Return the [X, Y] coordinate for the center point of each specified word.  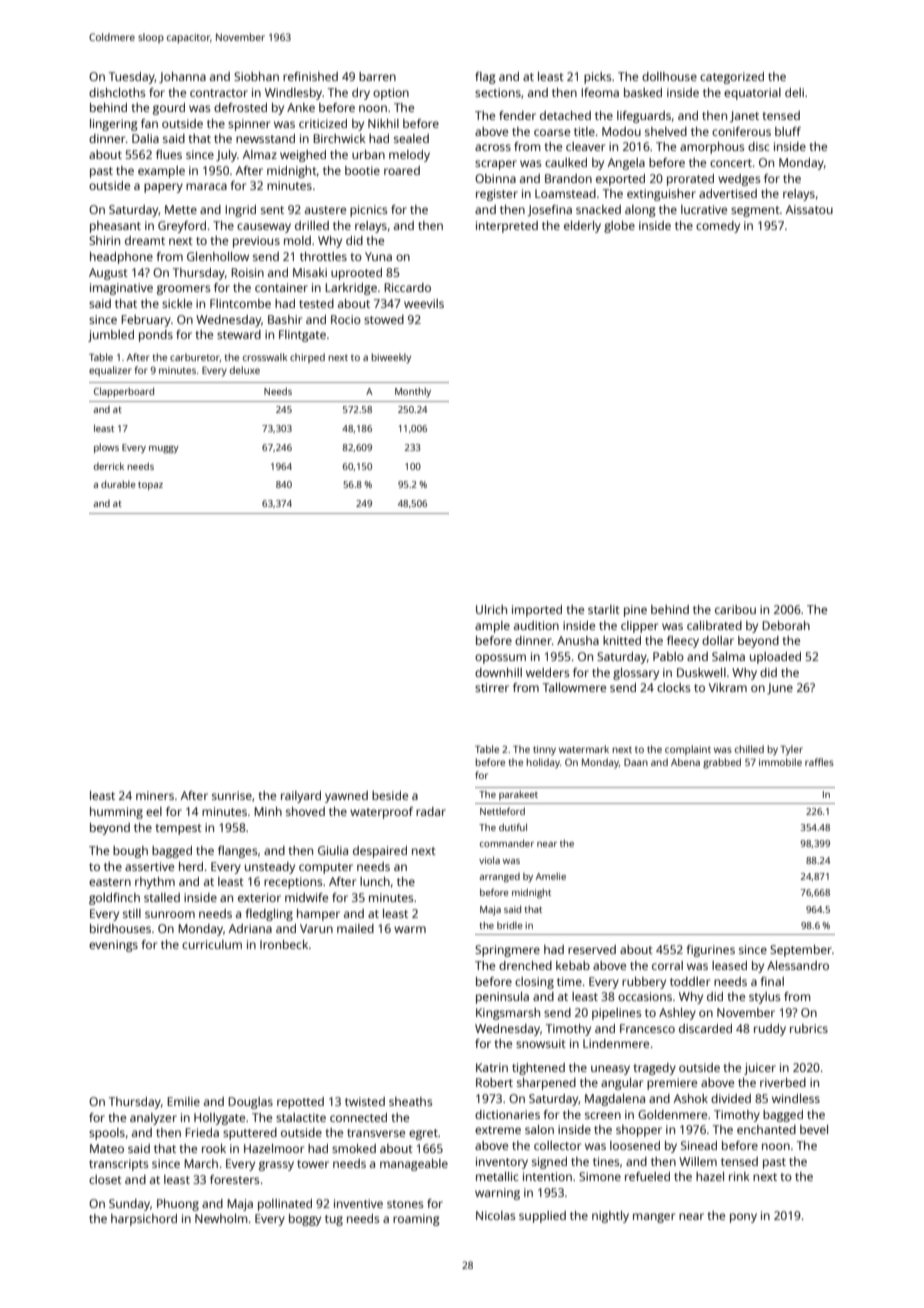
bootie [362, 170]
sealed [411, 138]
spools [107, 1134]
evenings [113, 946]
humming [116, 813]
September [801, 951]
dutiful [513, 827]
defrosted [240, 107]
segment [755, 211]
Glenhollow [218, 256]
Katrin [492, 1067]
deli [794, 92]
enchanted [766, 1129]
